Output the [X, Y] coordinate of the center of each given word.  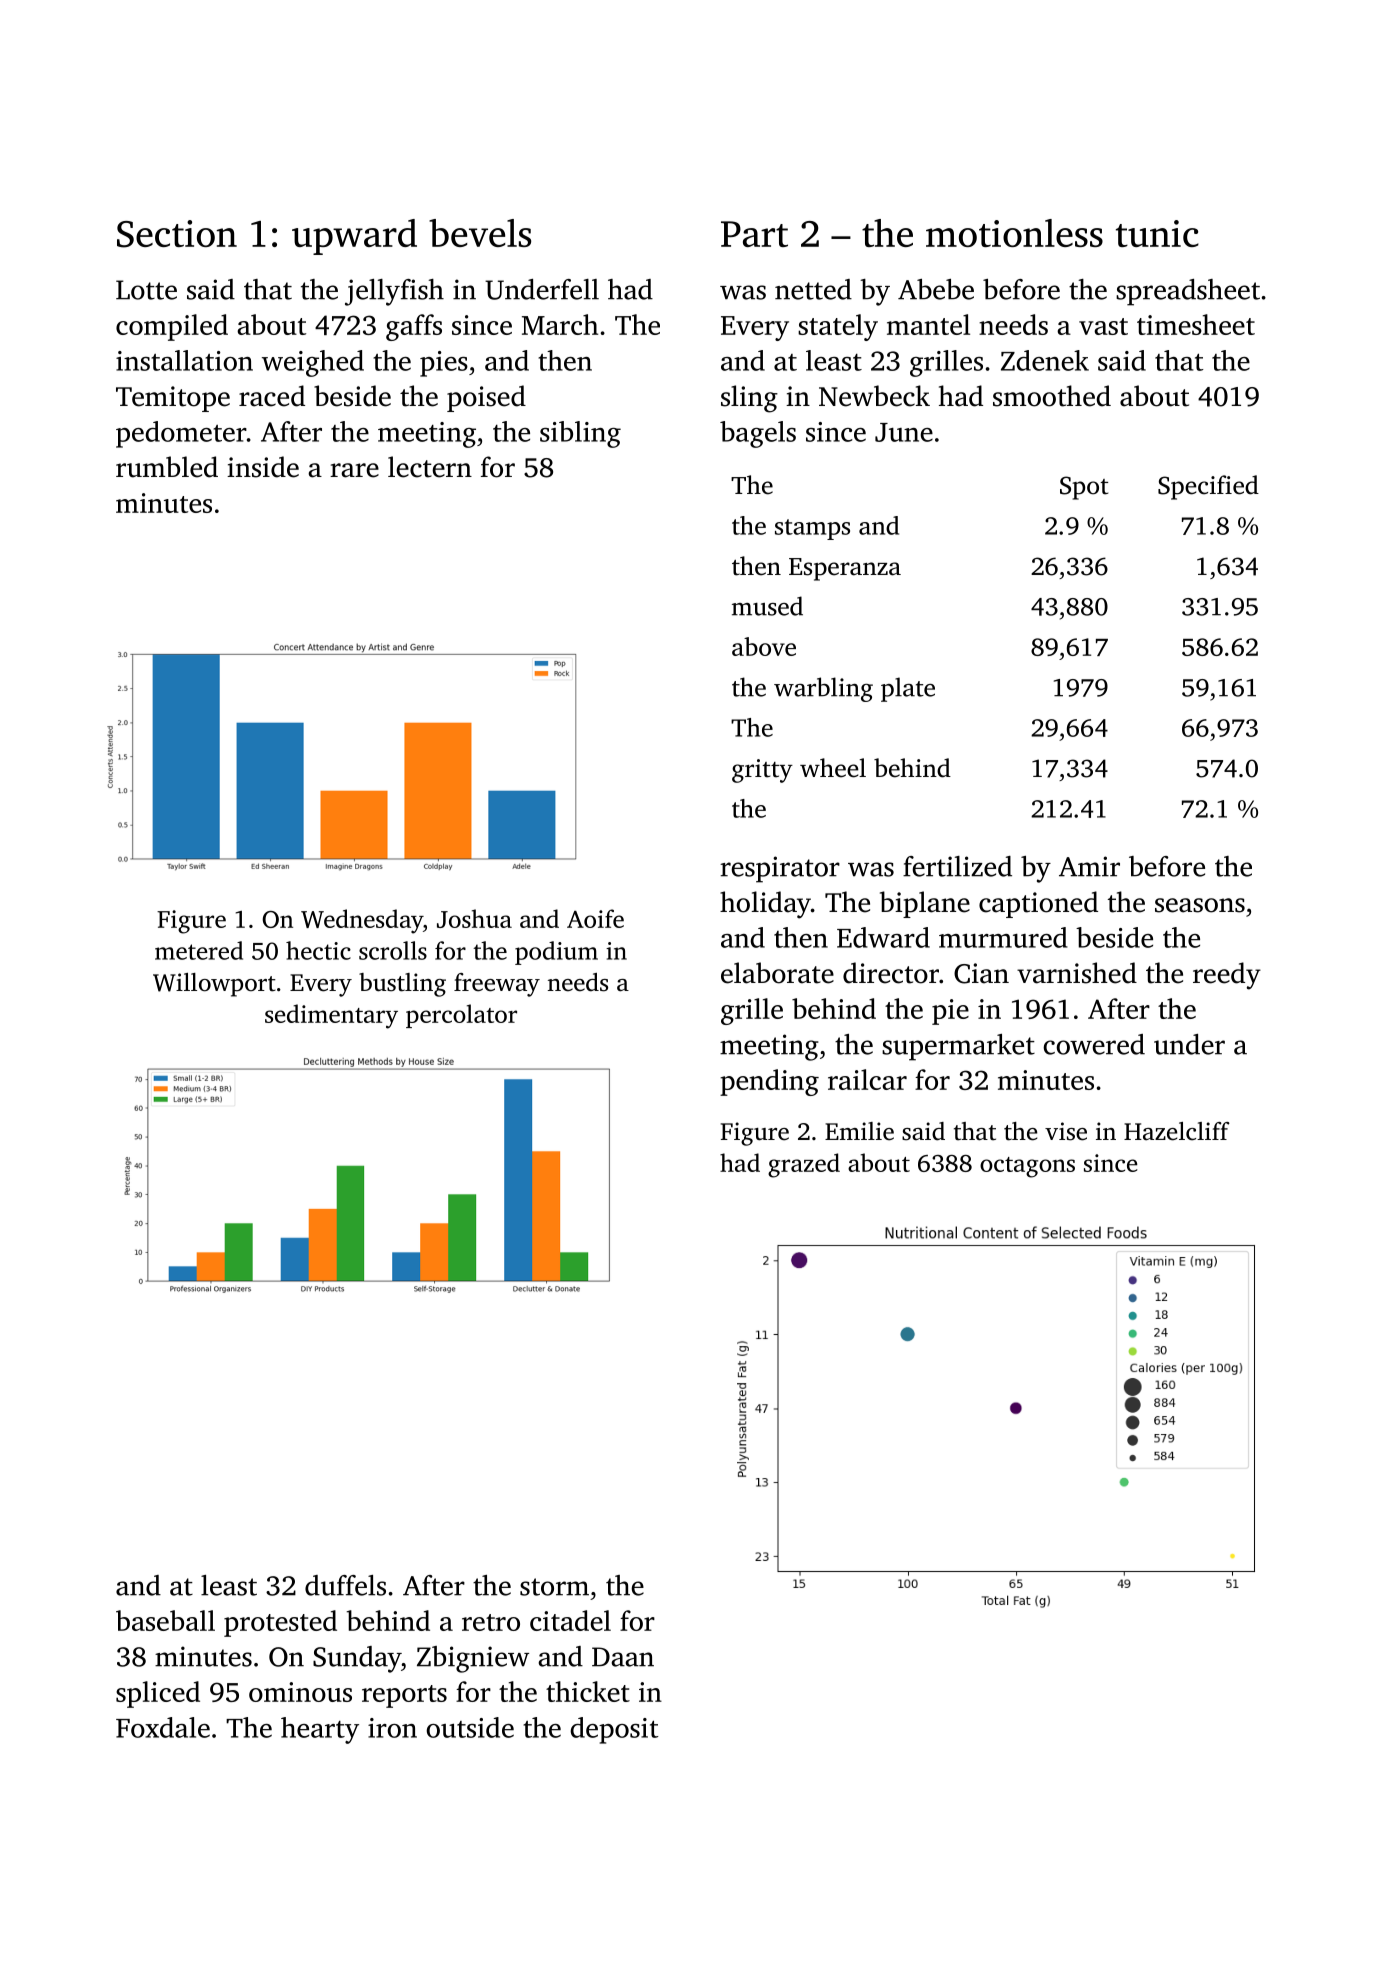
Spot [1084, 488]
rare [354, 470]
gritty [762, 771]
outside [470, 1727]
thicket [588, 1691]
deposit [614, 1730]
